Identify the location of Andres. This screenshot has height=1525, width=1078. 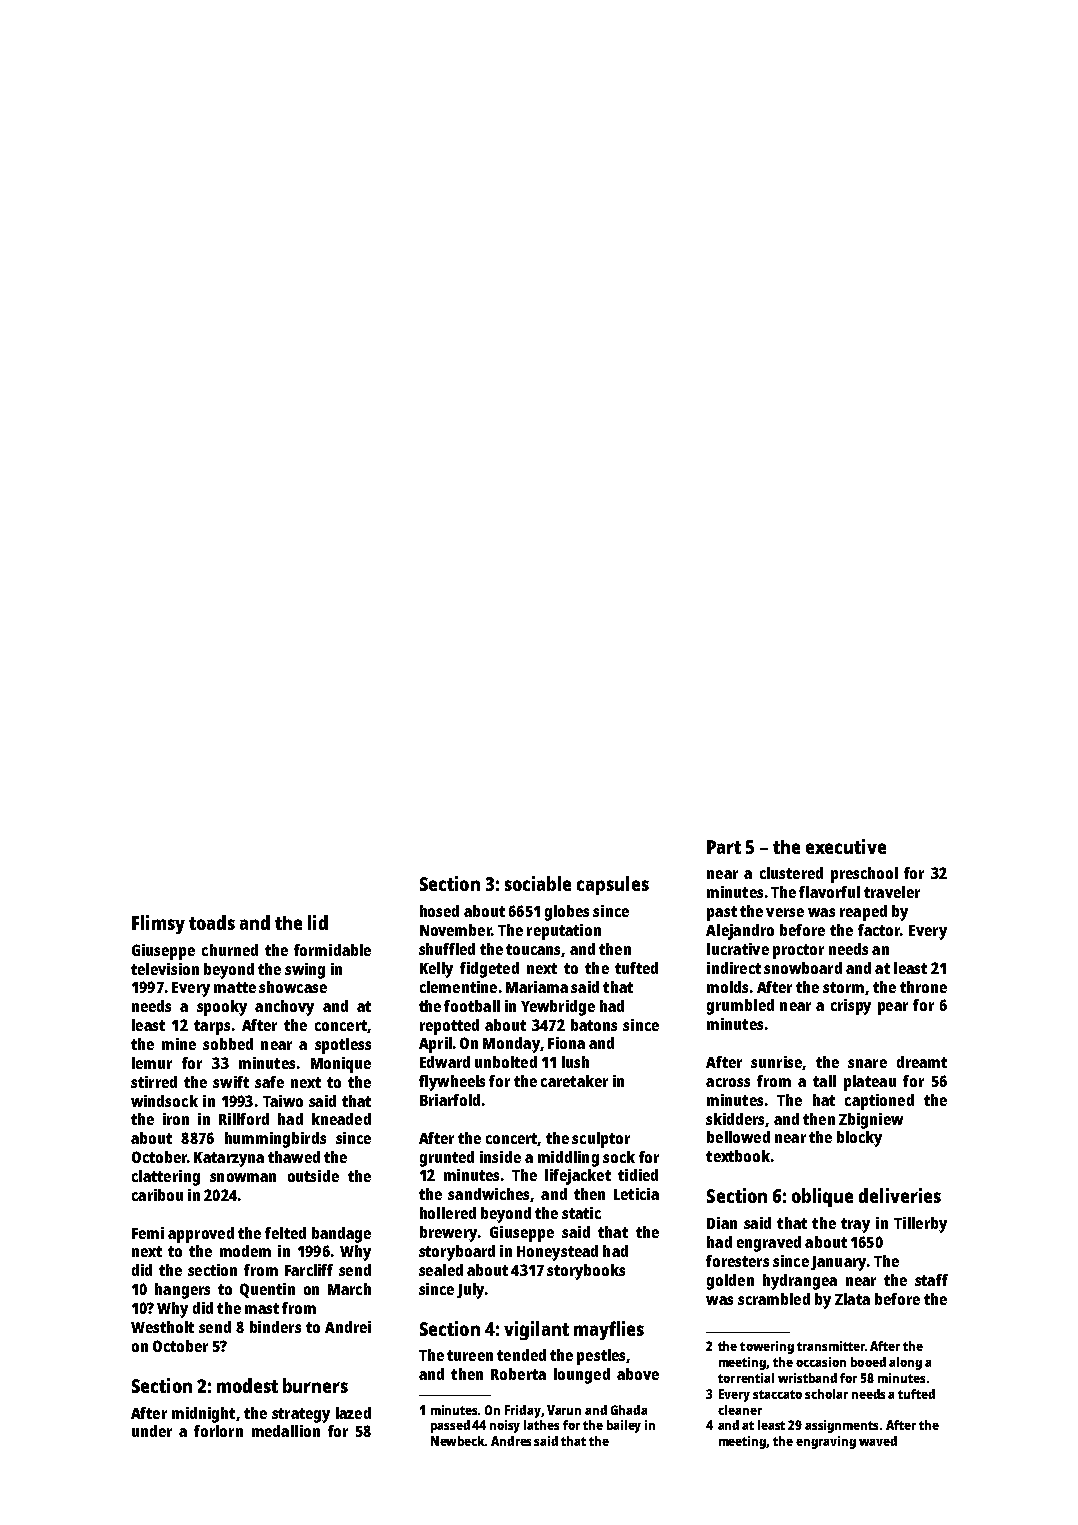
(511, 1441).
